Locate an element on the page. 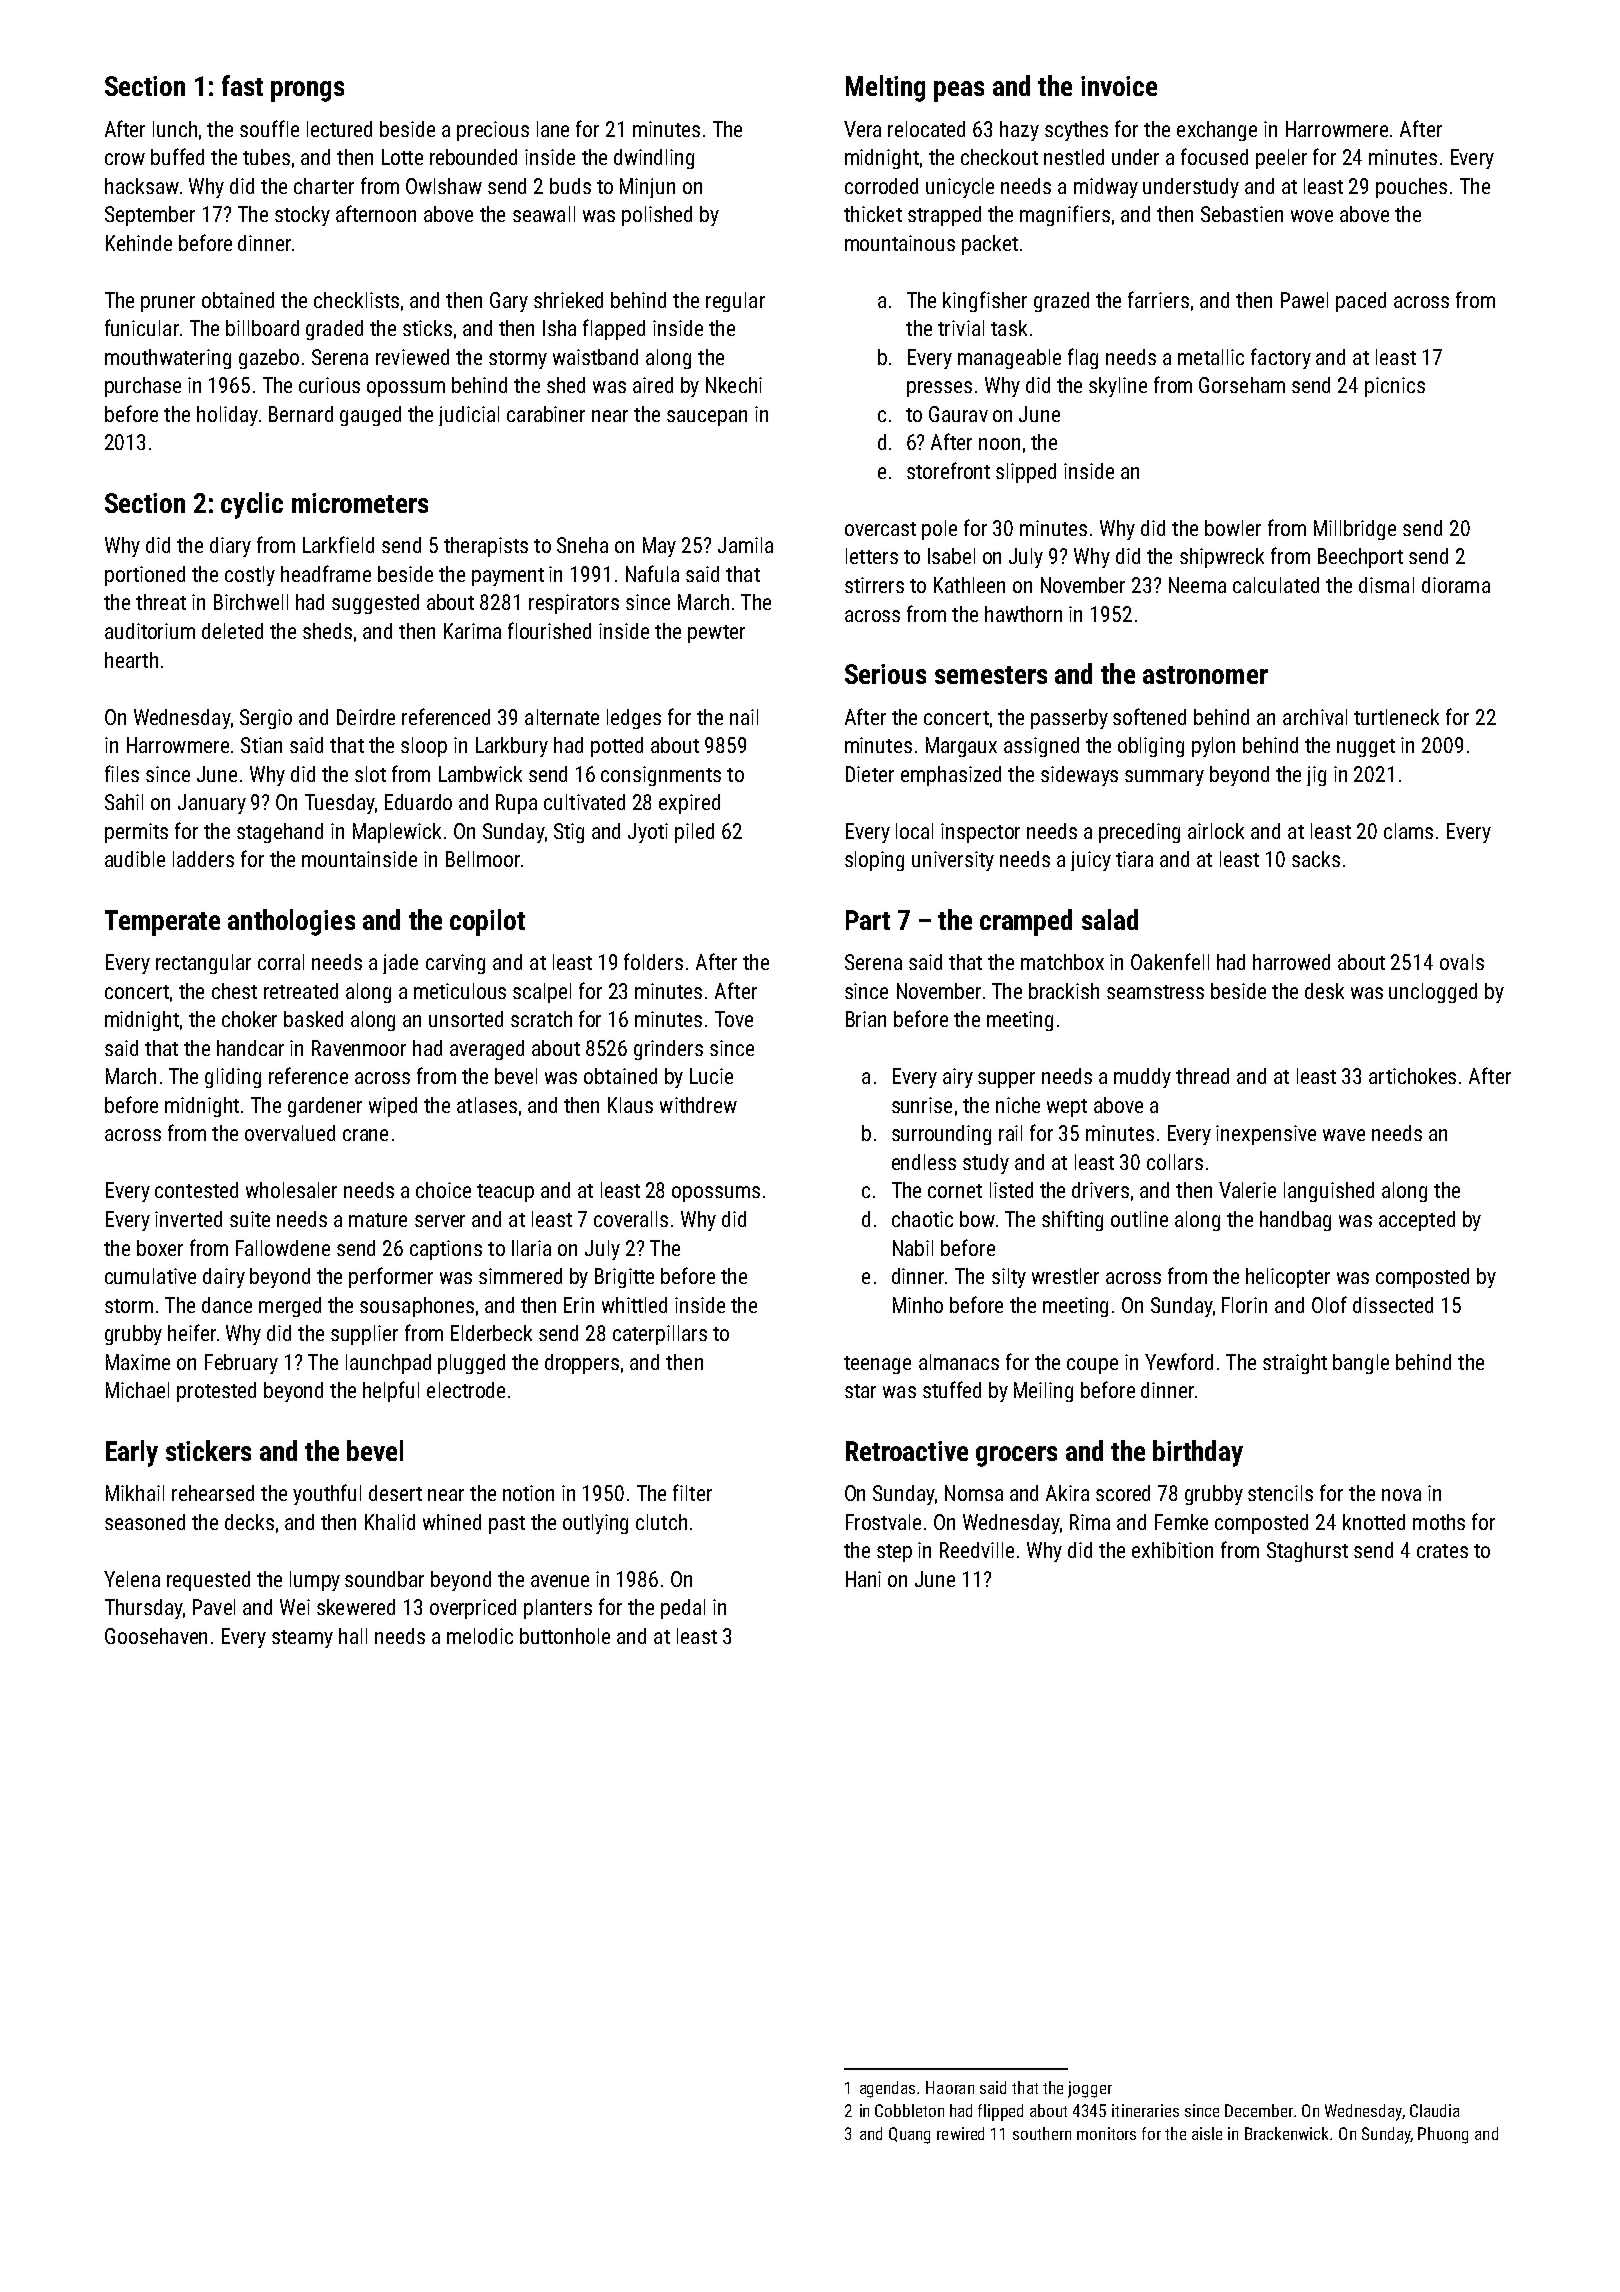 The height and width of the page is (2292, 1620). Melting is located at coordinates (885, 88).
